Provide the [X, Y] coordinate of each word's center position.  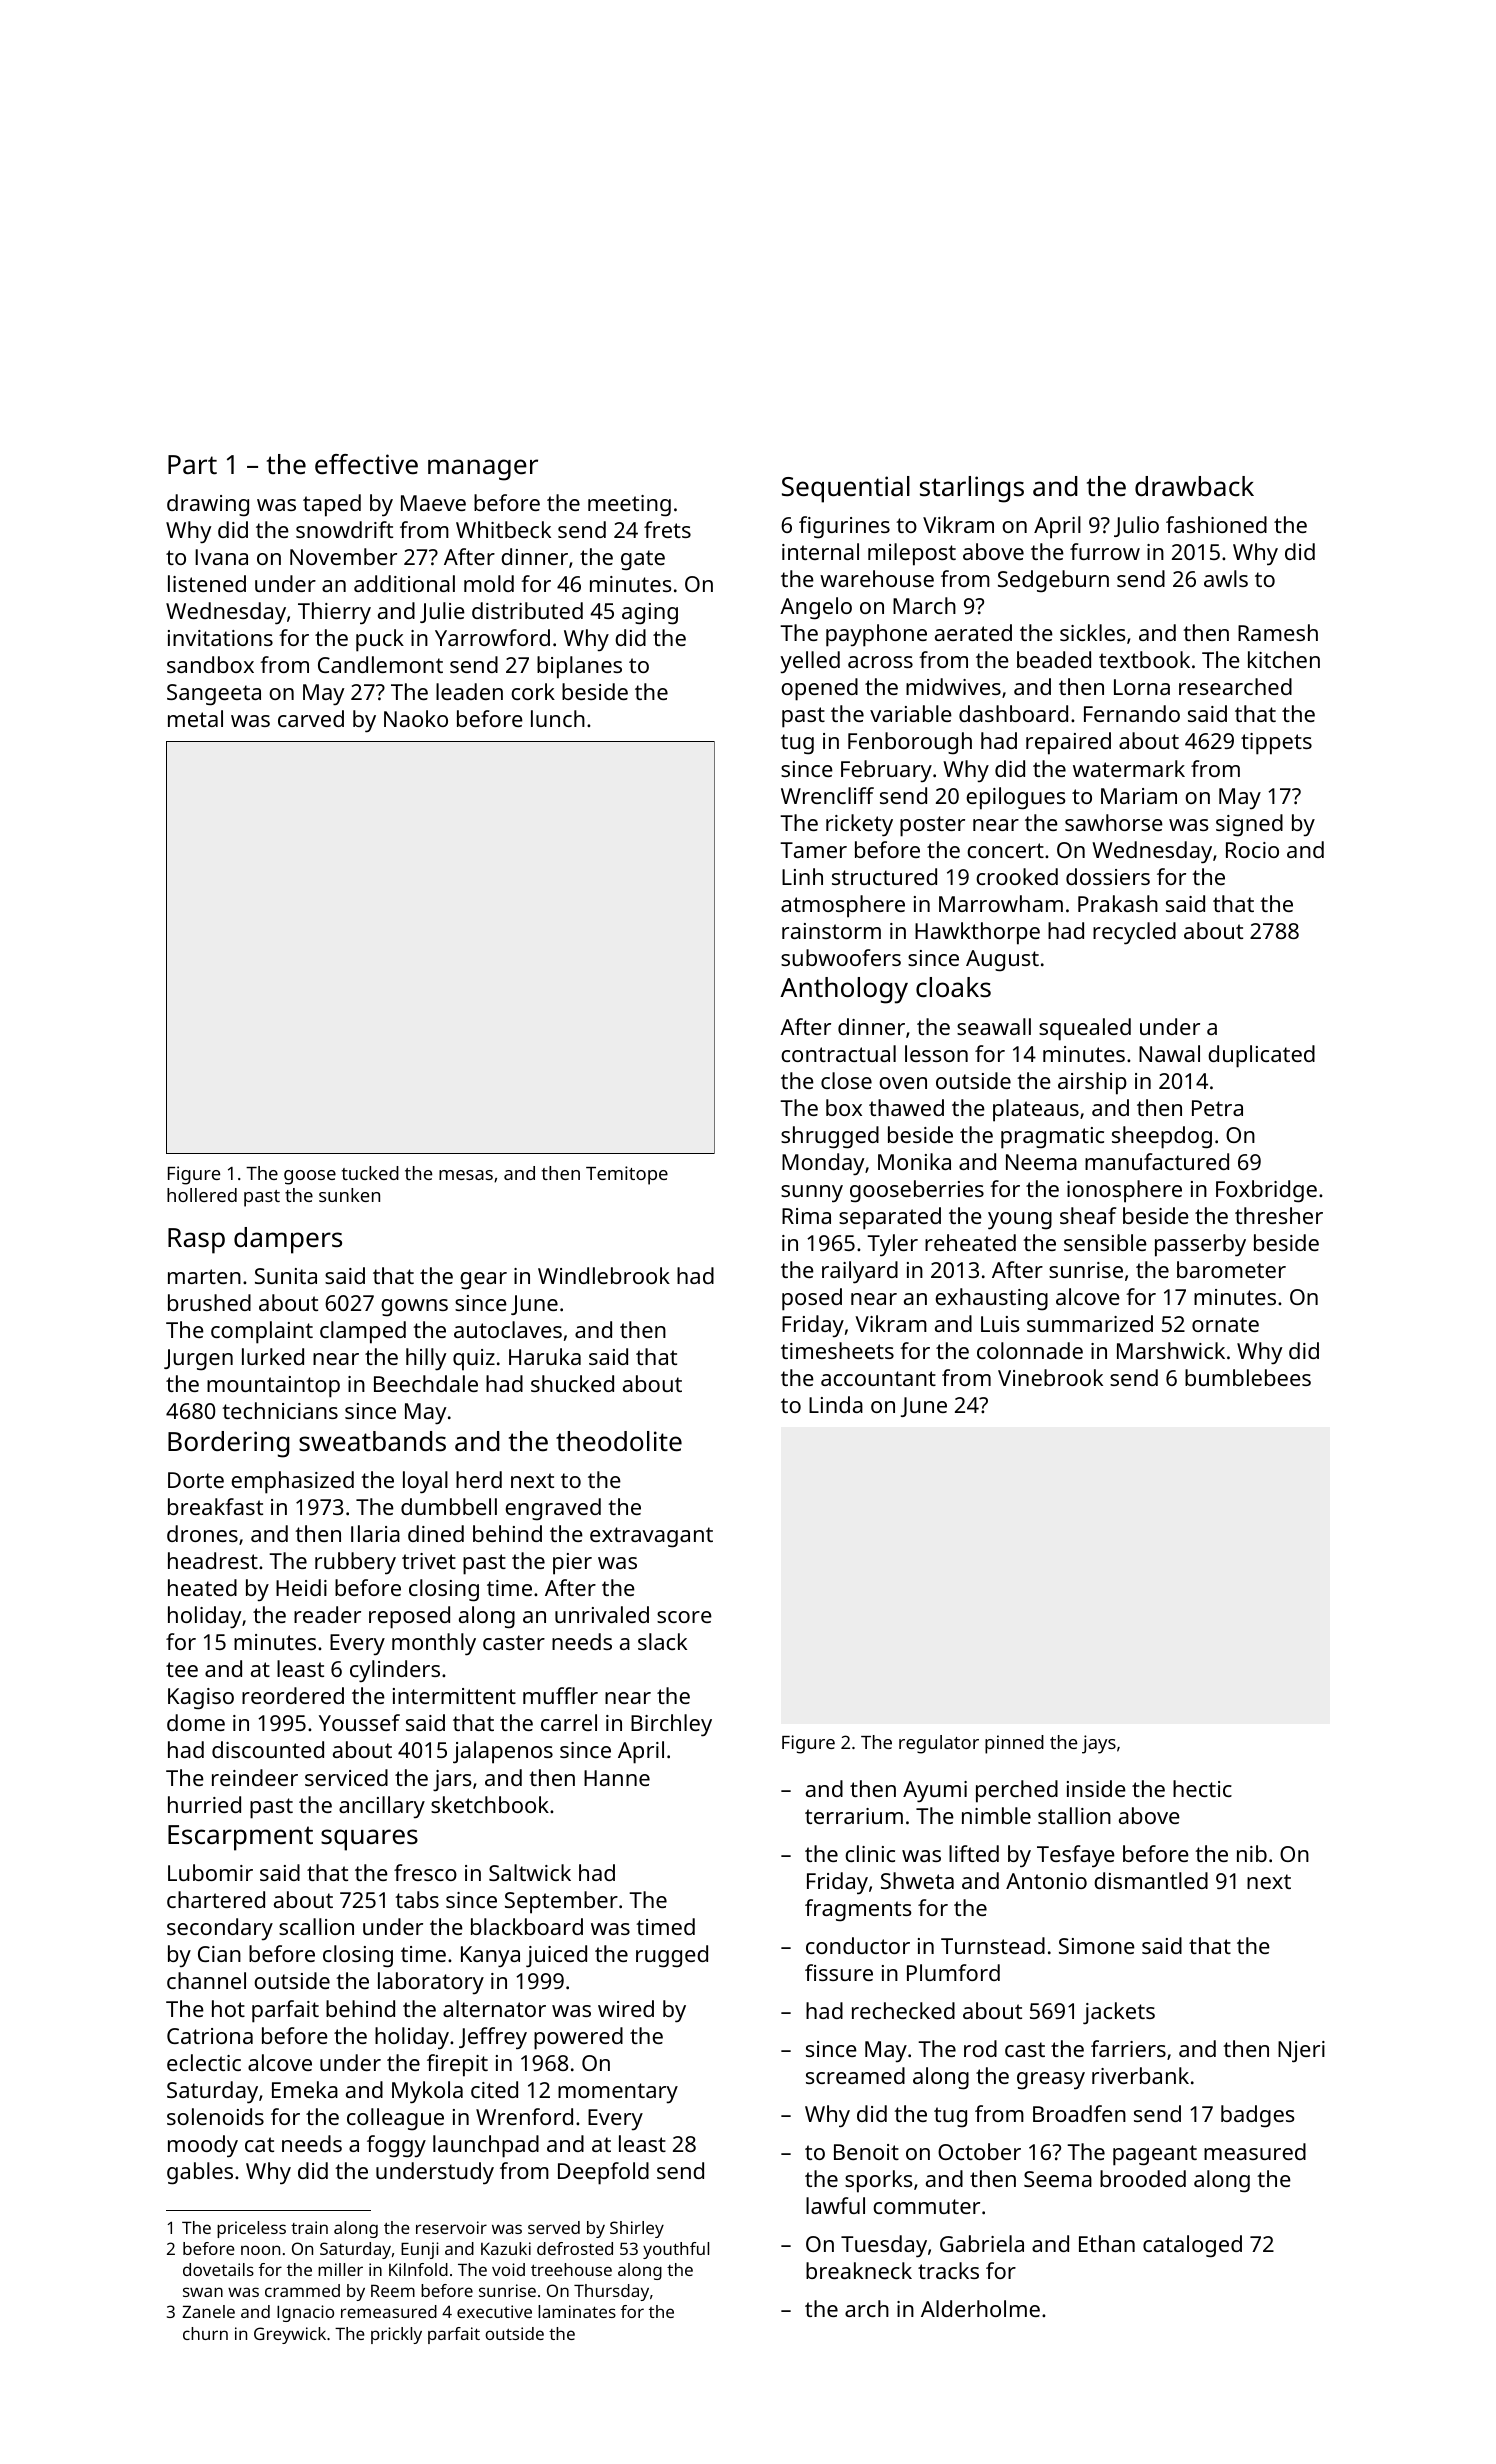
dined [436, 1533]
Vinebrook [1050, 1377]
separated [890, 1218]
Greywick [290, 2335]
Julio [1136, 526]
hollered [202, 1195]
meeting [629, 506]
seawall [994, 1026]
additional [404, 583]
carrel [569, 1722]
